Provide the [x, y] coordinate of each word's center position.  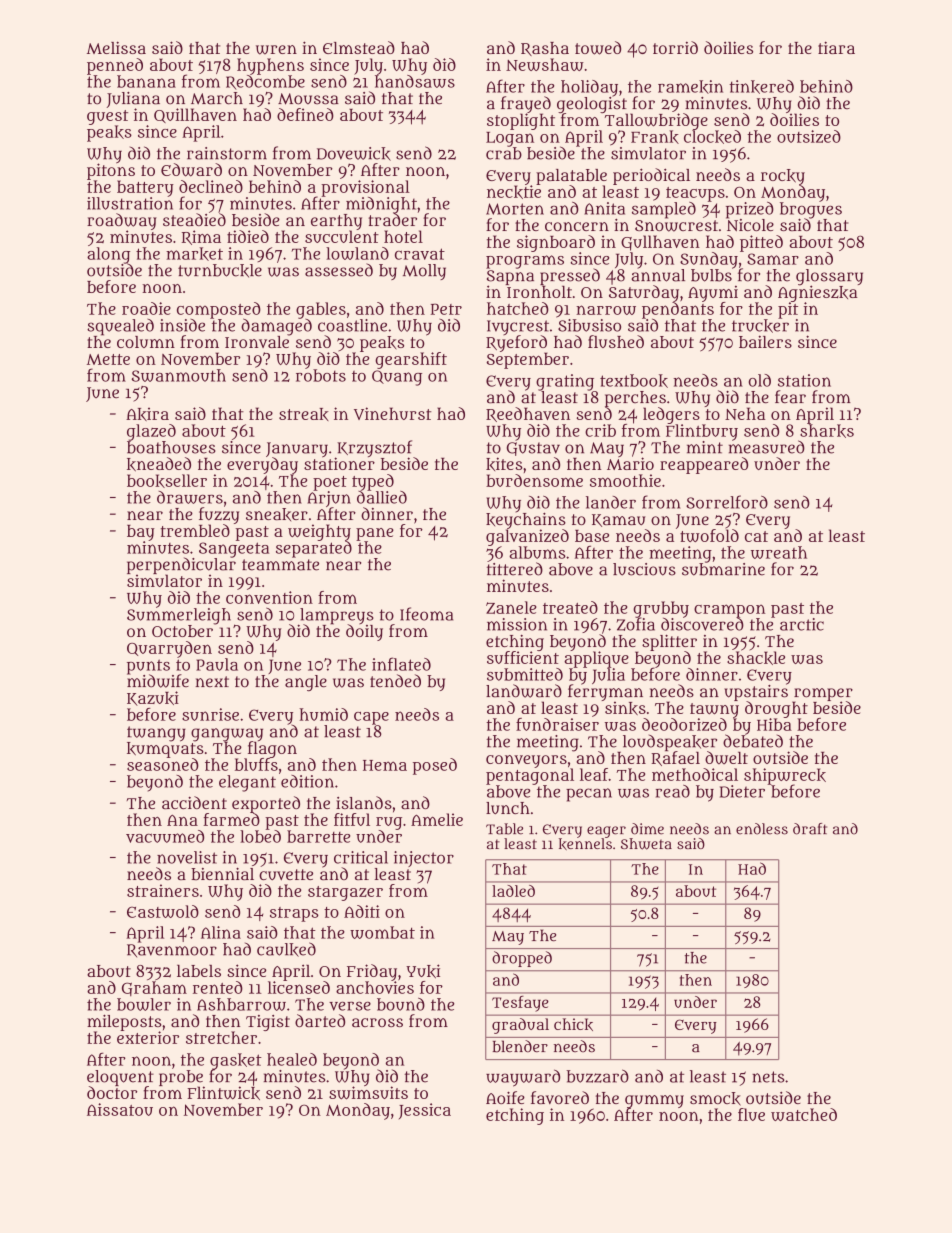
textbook [634, 381]
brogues [811, 210]
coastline [352, 325]
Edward [191, 170]
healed [292, 1059]
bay [141, 533]
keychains [526, 521]
